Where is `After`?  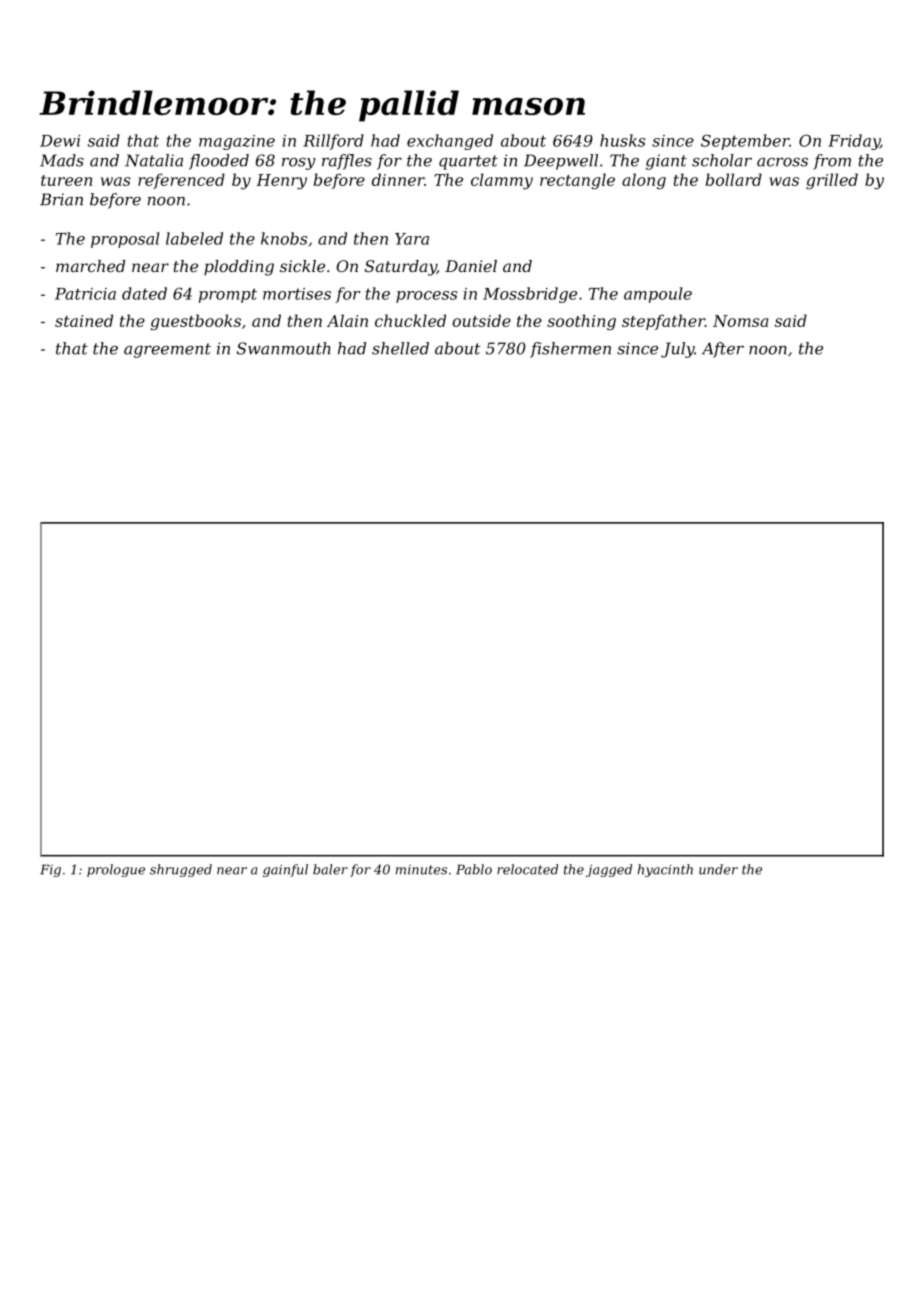 After is located at coordinates (723, 350).
